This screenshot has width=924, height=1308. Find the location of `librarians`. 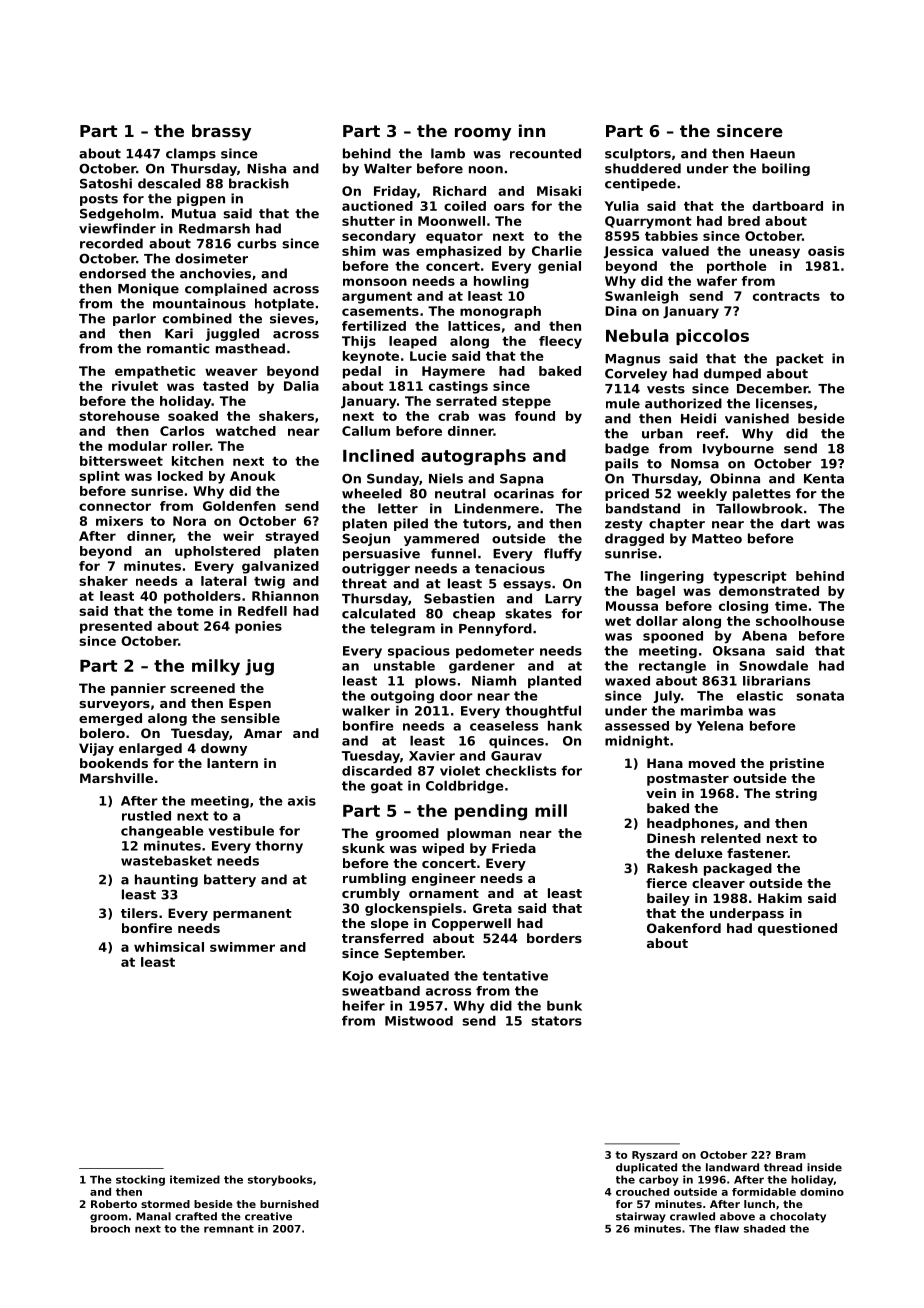

librarians is located at coordinates (776, 681).
